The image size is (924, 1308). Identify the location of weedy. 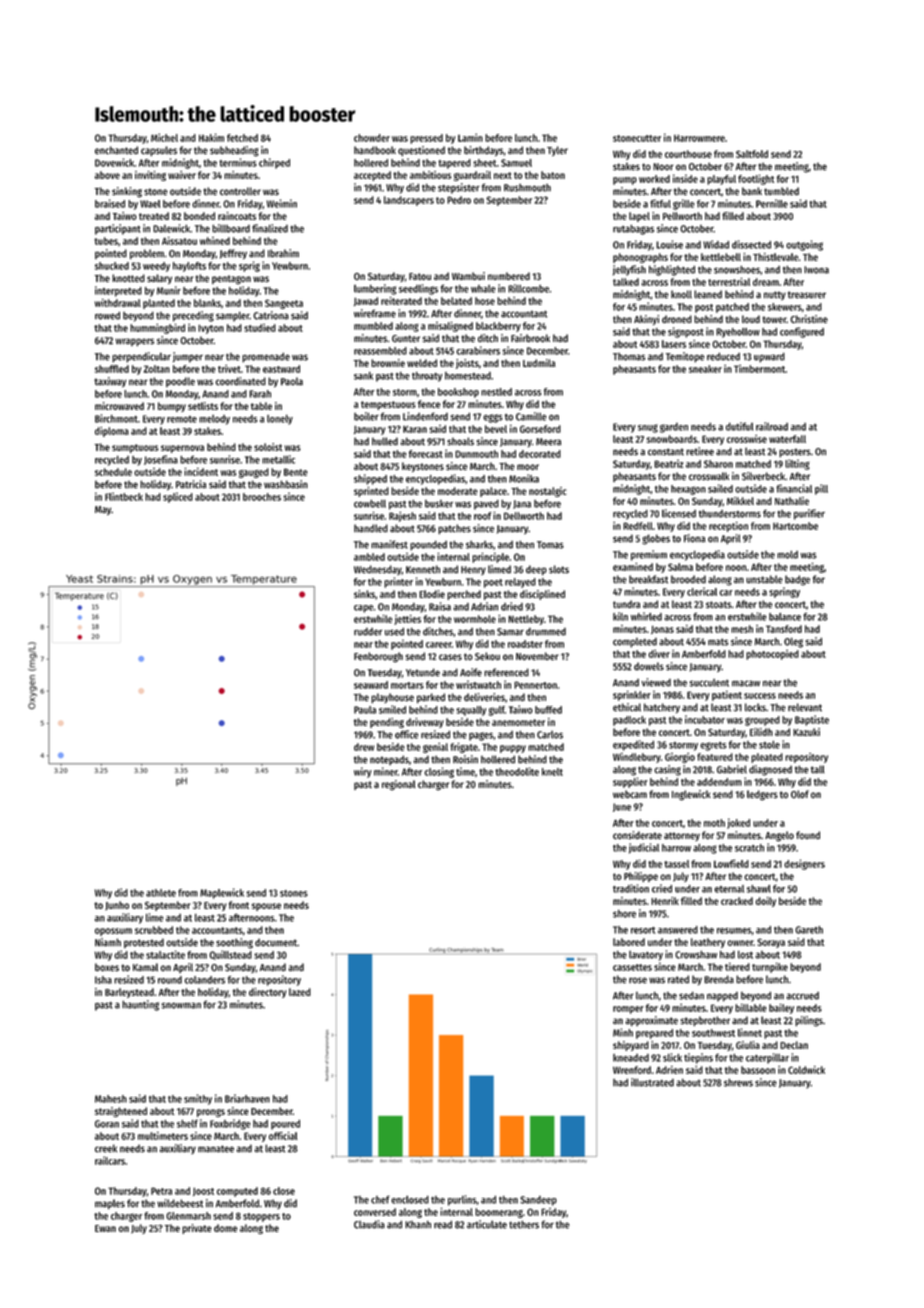
(156, 267).
